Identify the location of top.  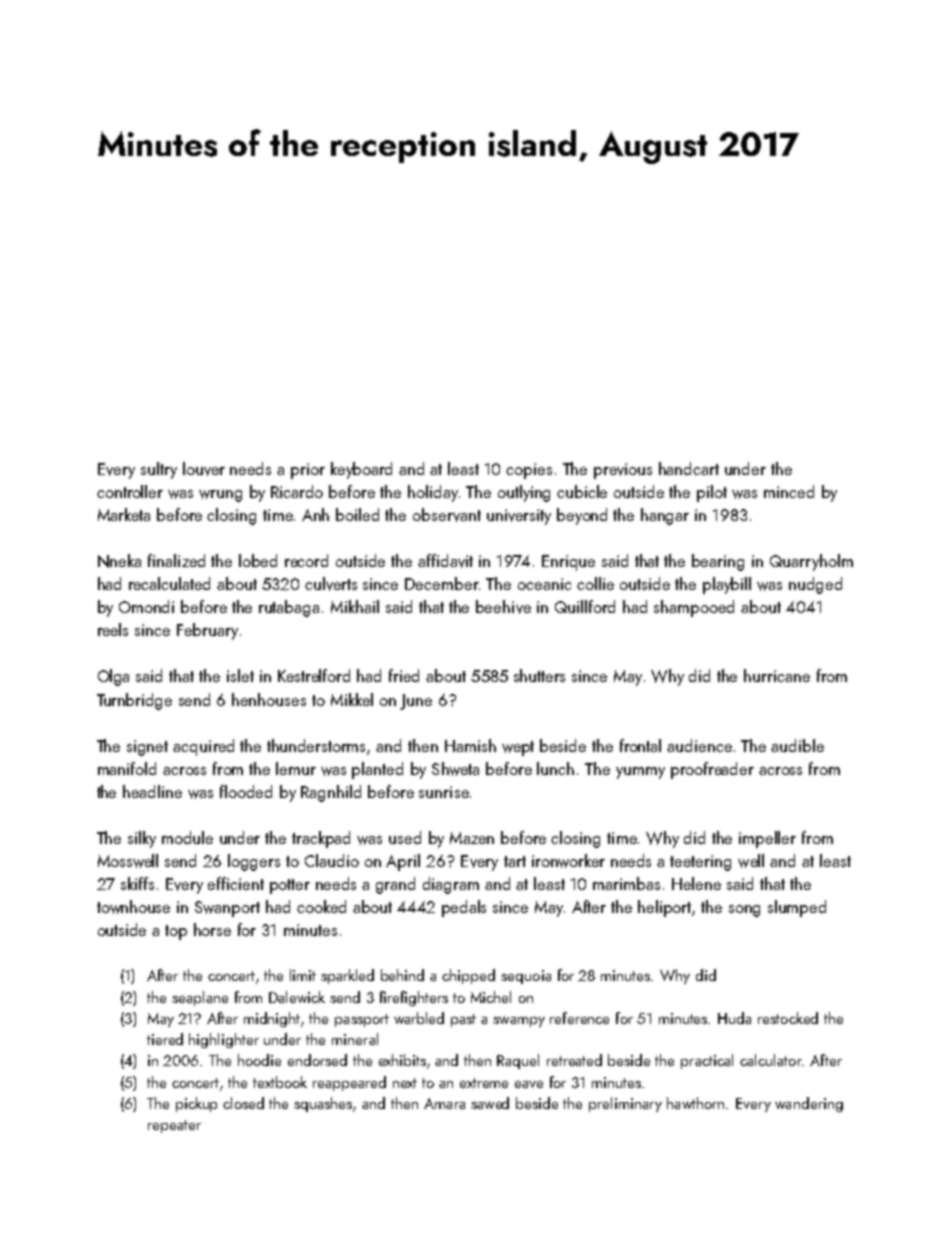
(176, 932).
